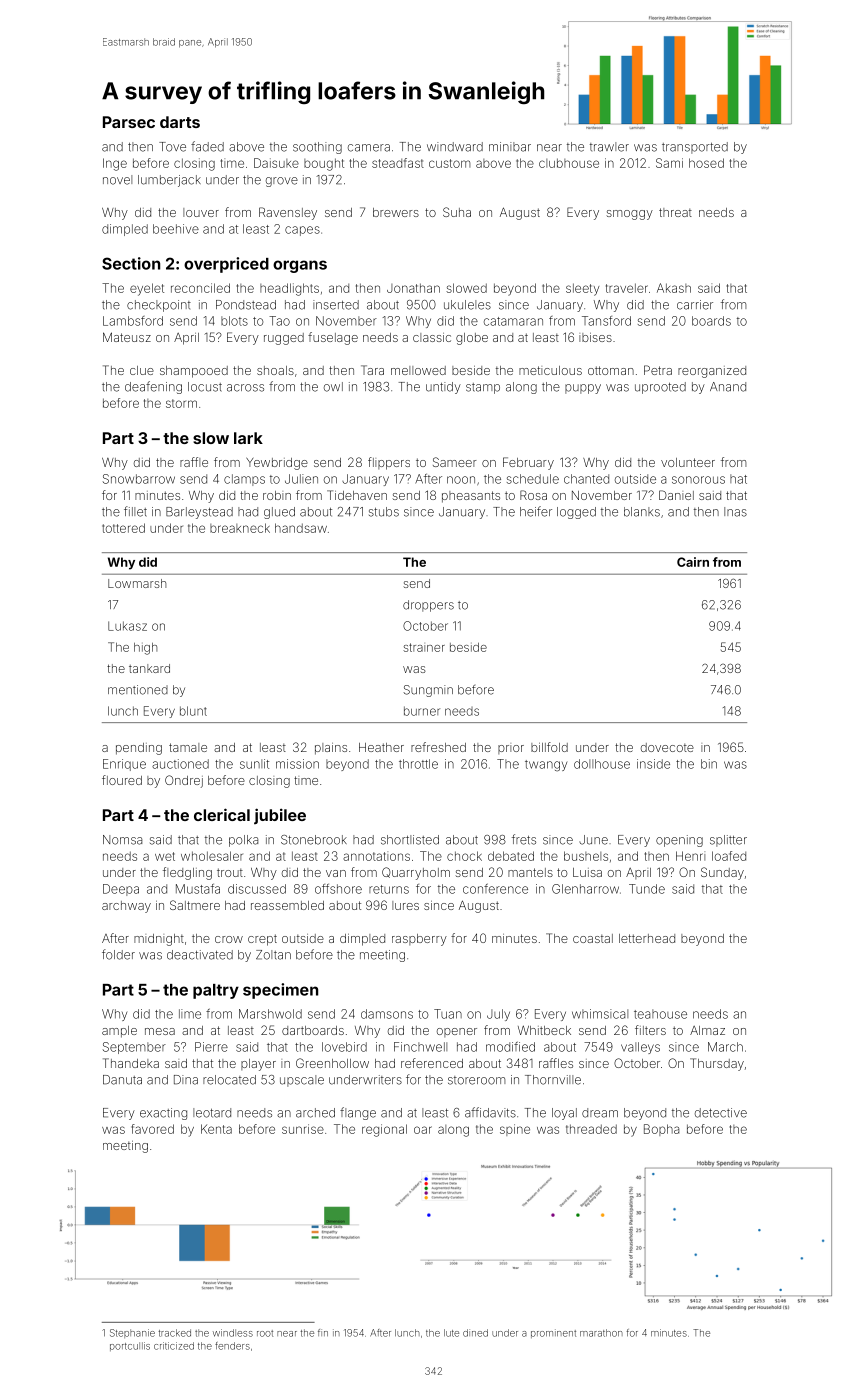 This document has width=849, height=1400. Describe the element at coordinates (629, 215) in the document. I see `smoggy` at that location.
